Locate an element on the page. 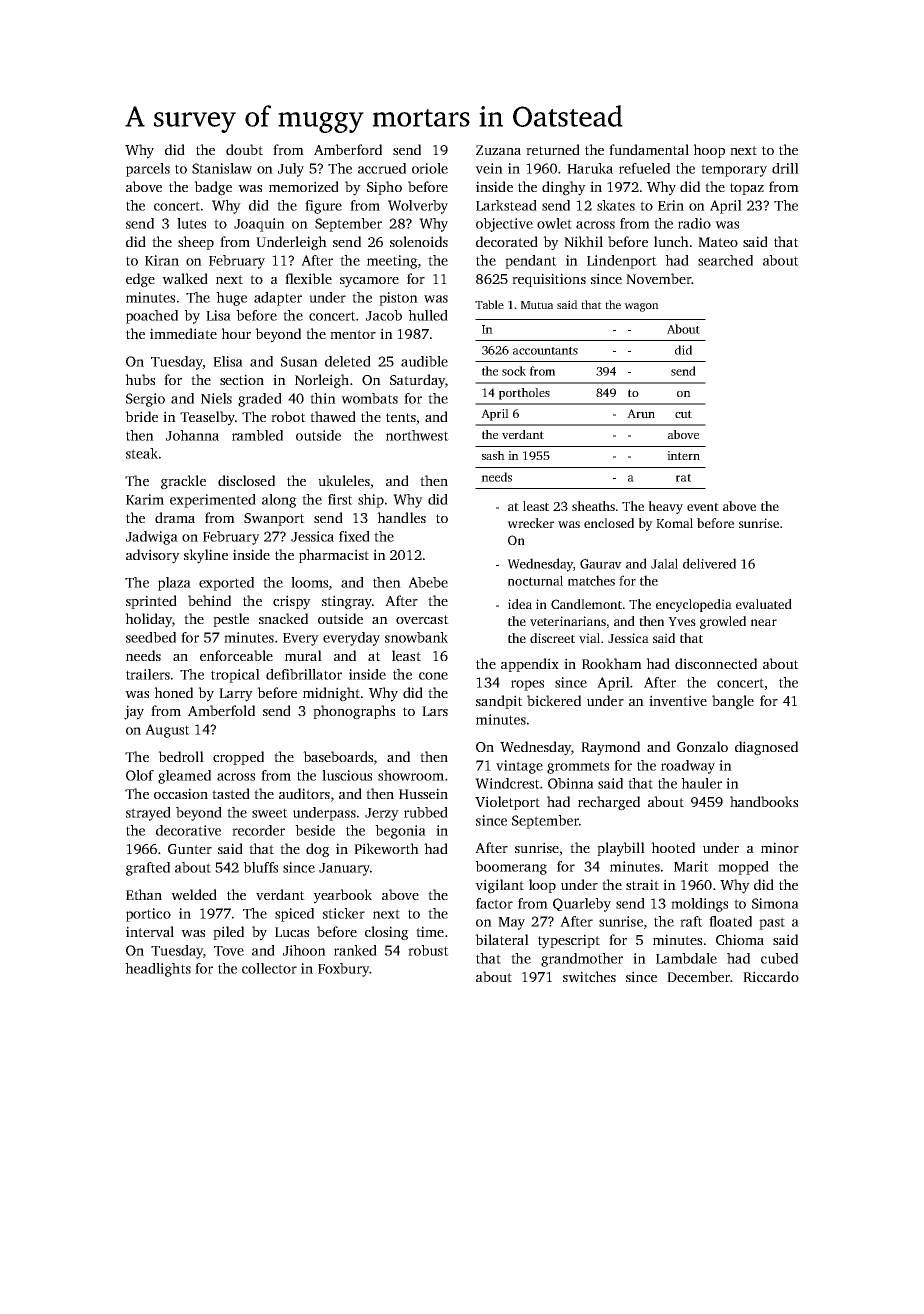  sandpit is located at coordinates (499, 702).
